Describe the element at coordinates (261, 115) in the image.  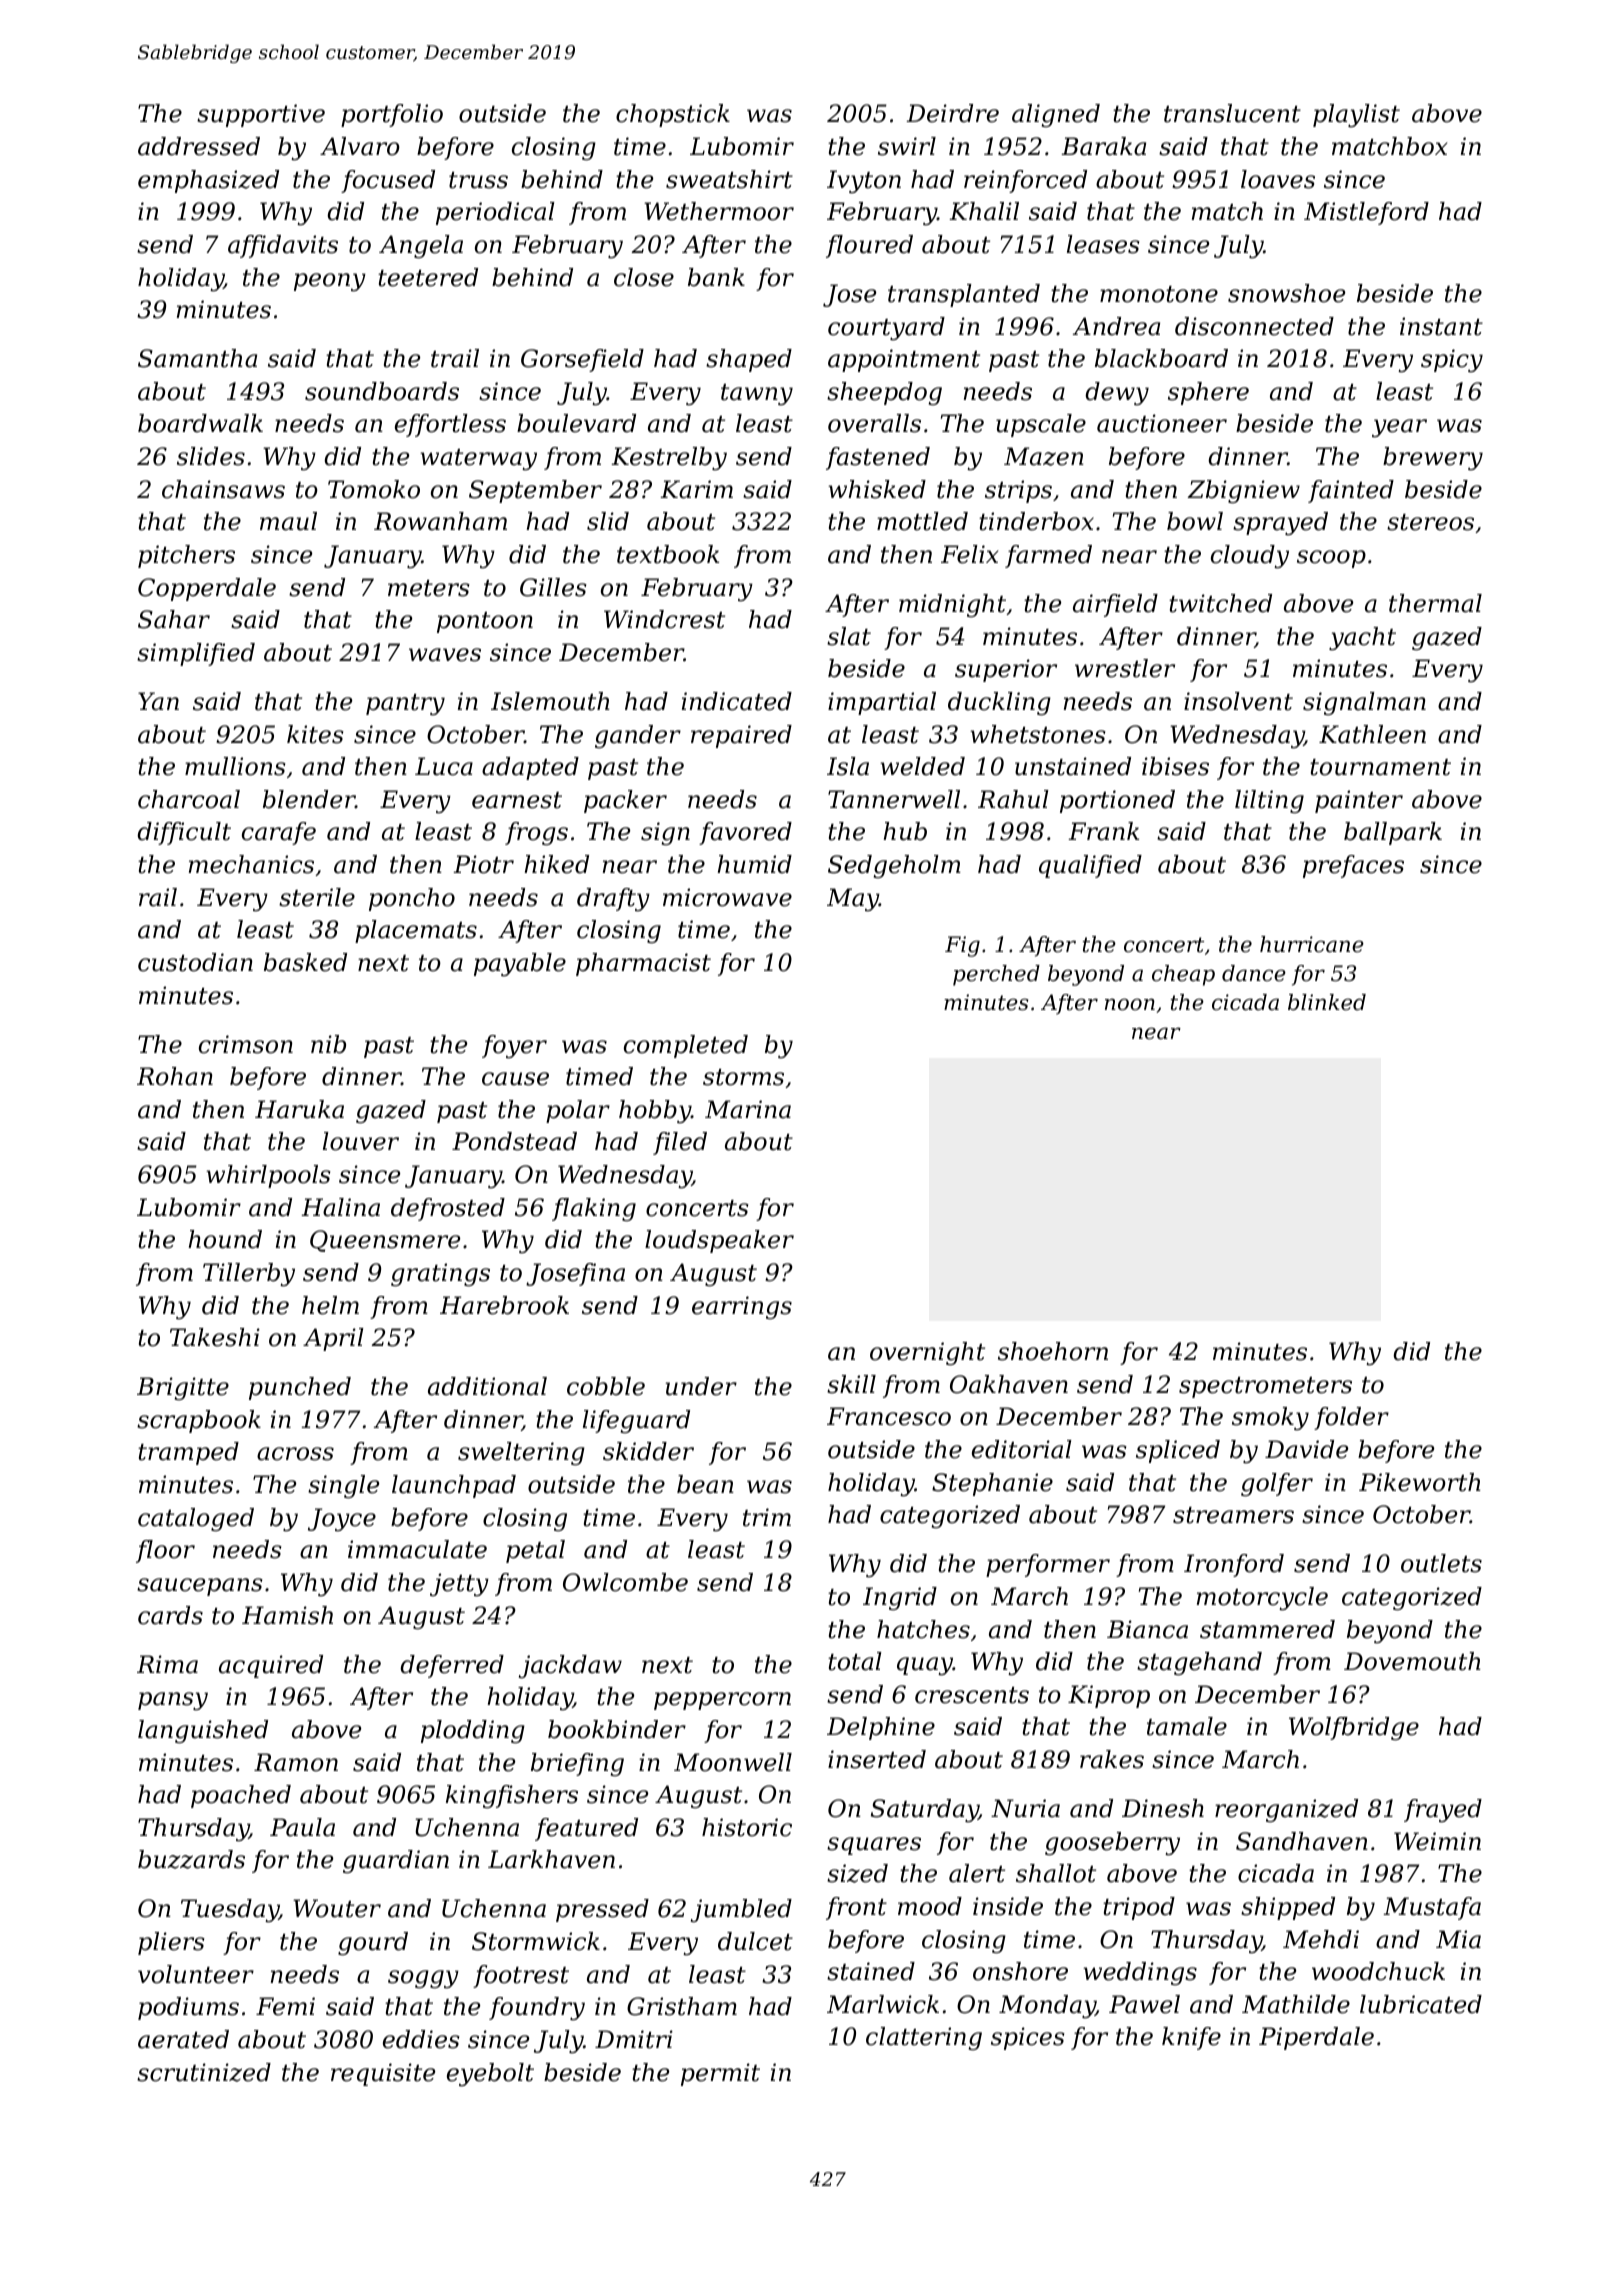
I see `supportive` at that location.
